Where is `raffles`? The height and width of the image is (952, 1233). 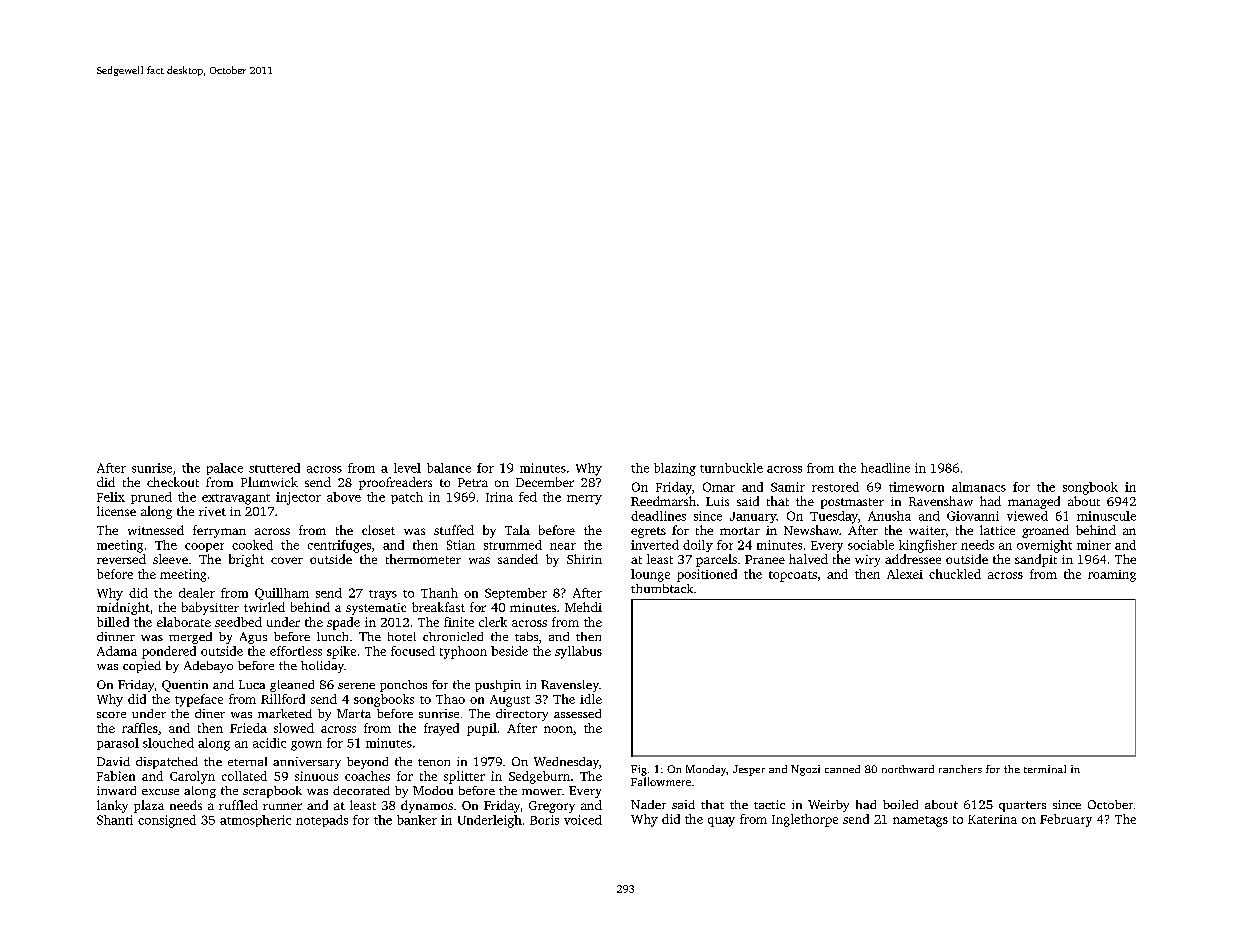 raffles is located at coordinates (140, 728).
